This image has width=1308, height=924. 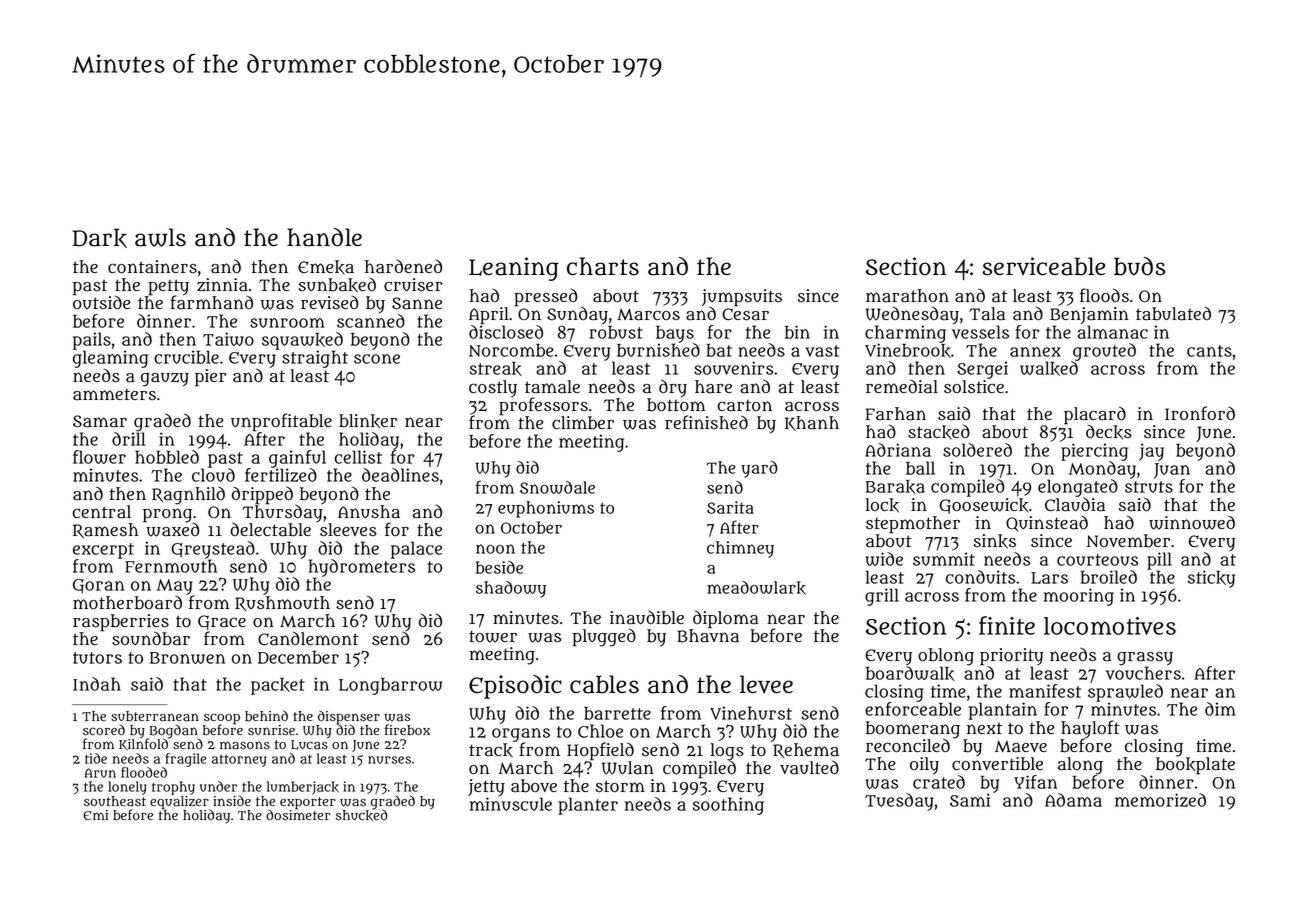 I want to click on nurses, so click(x=389, y=760).
